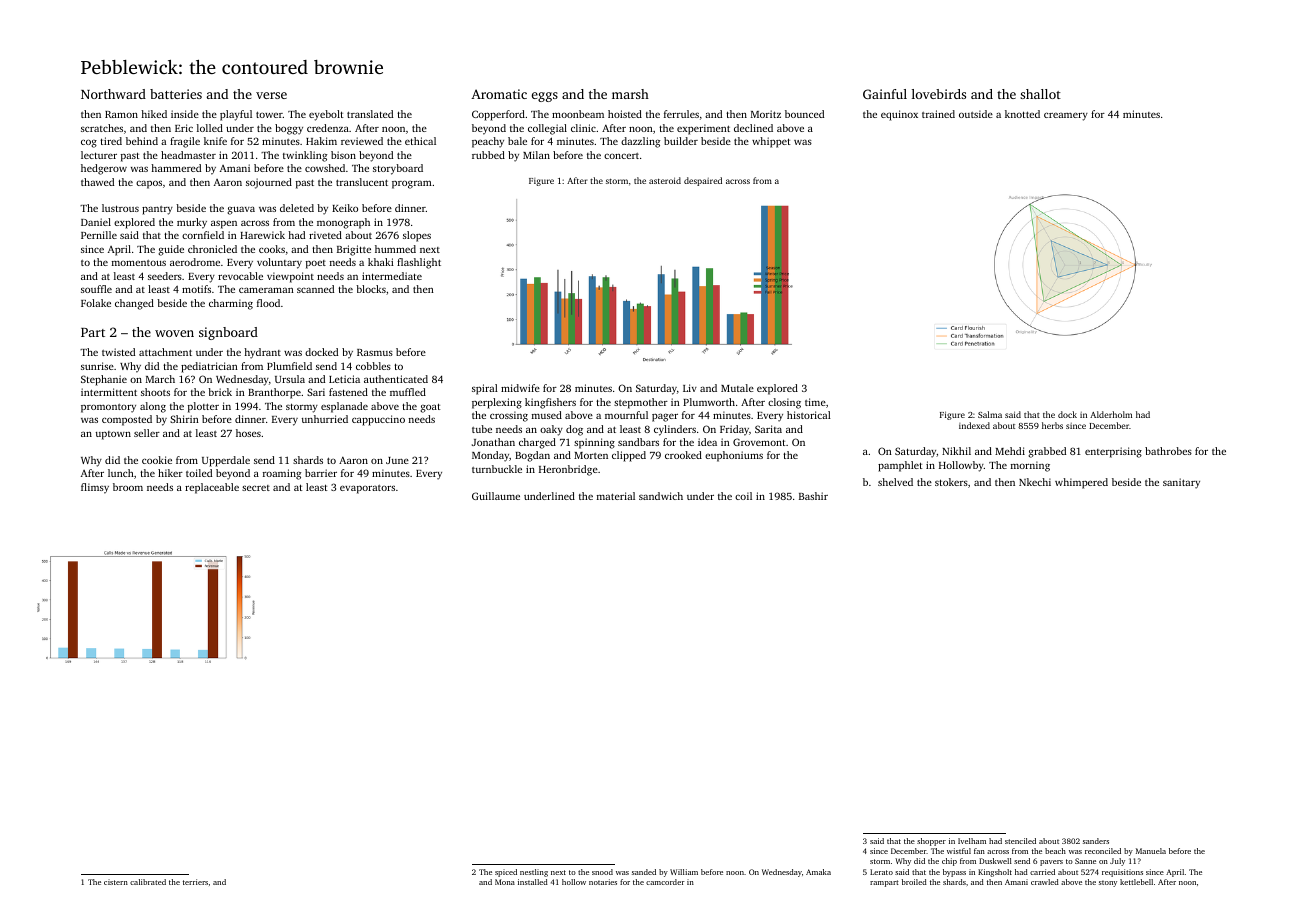 This page has width=1308, height=924. I want to click on Aromatic, so click(499, 94).
